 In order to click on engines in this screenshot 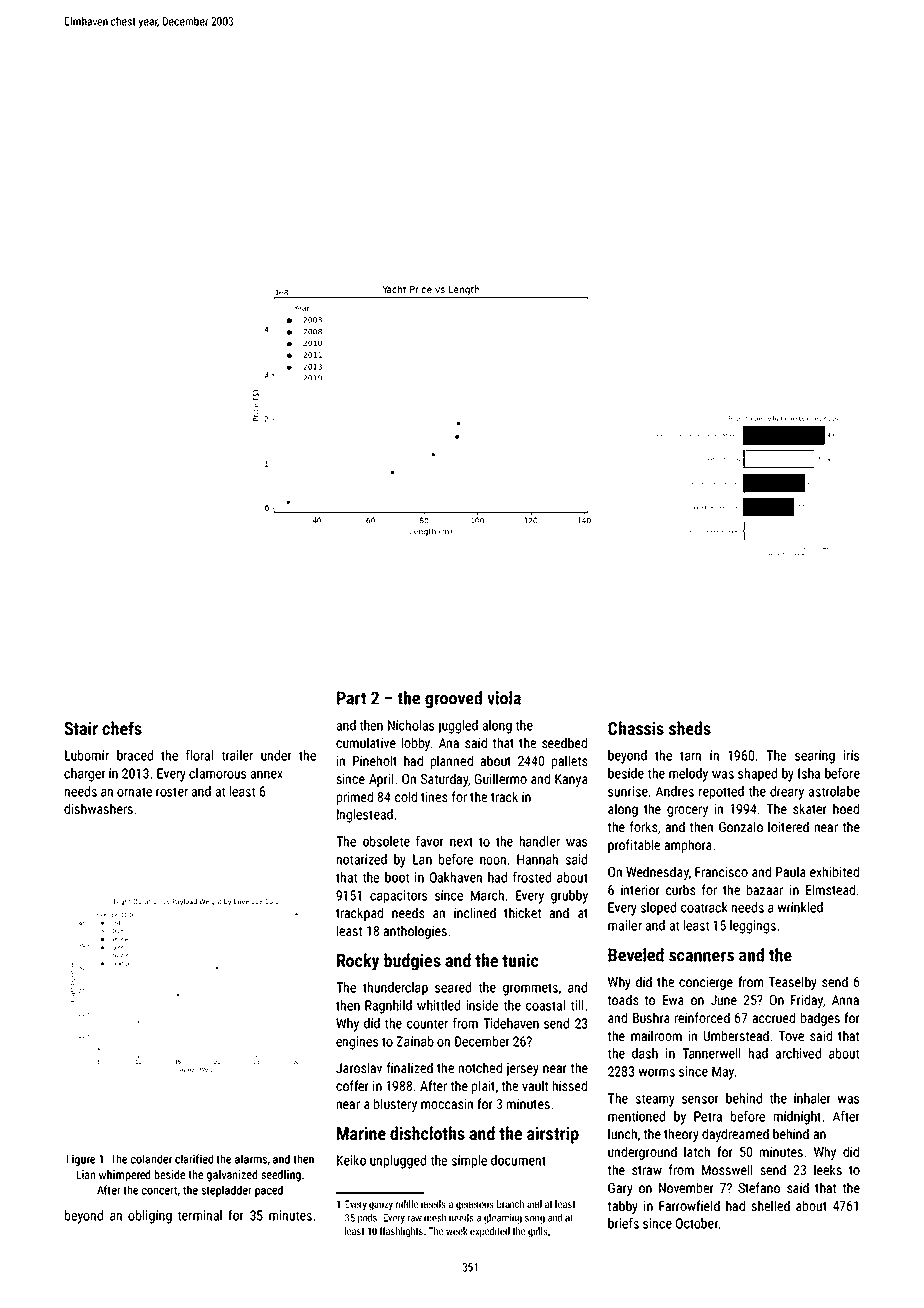, I will do `click(357, 1043)`.
